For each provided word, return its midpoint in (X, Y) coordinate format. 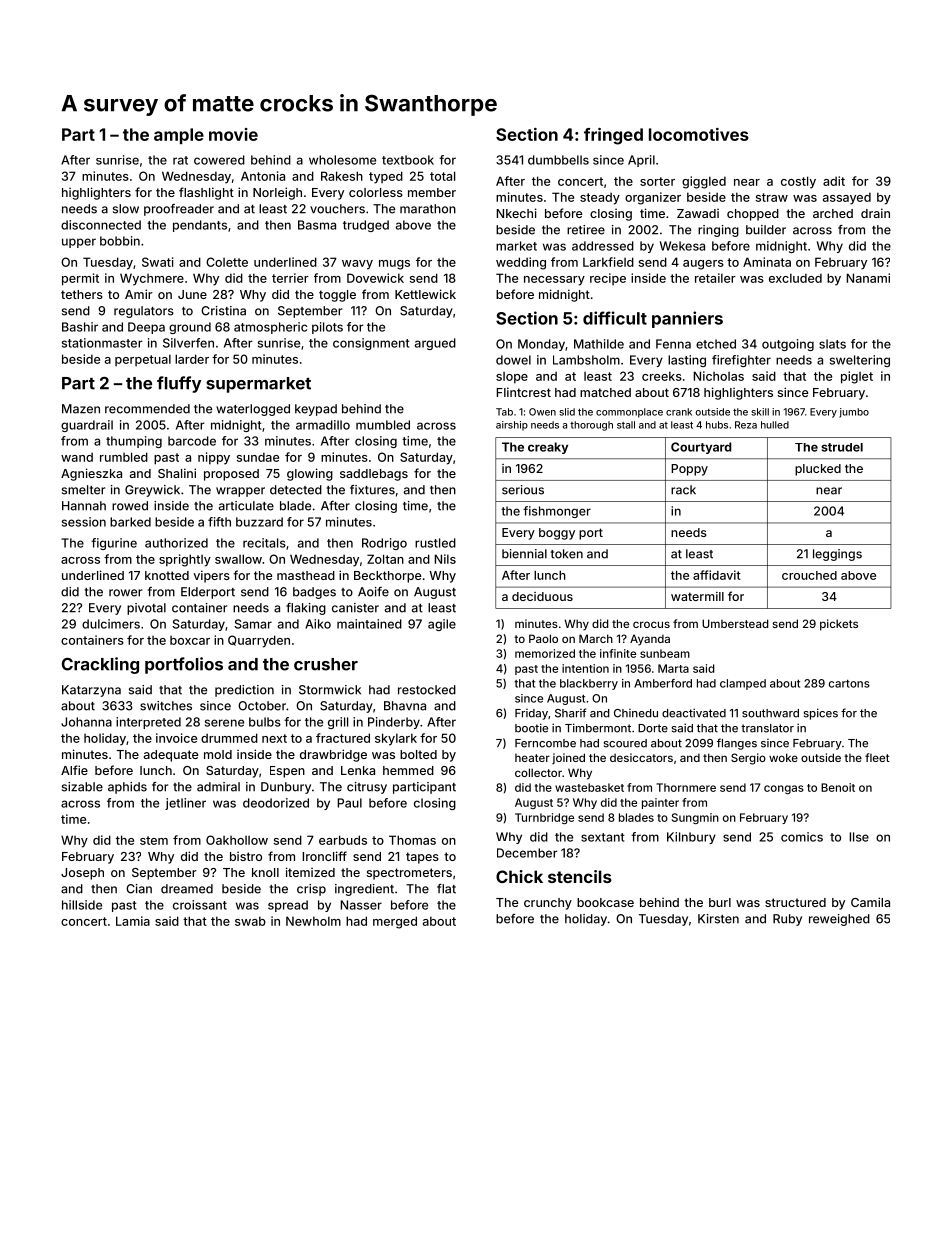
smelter (83, 490)
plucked (818, 470)
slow (126, 209)
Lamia (133, 921)
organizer (653, 198)
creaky (548, 448)
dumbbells (558, 160)
